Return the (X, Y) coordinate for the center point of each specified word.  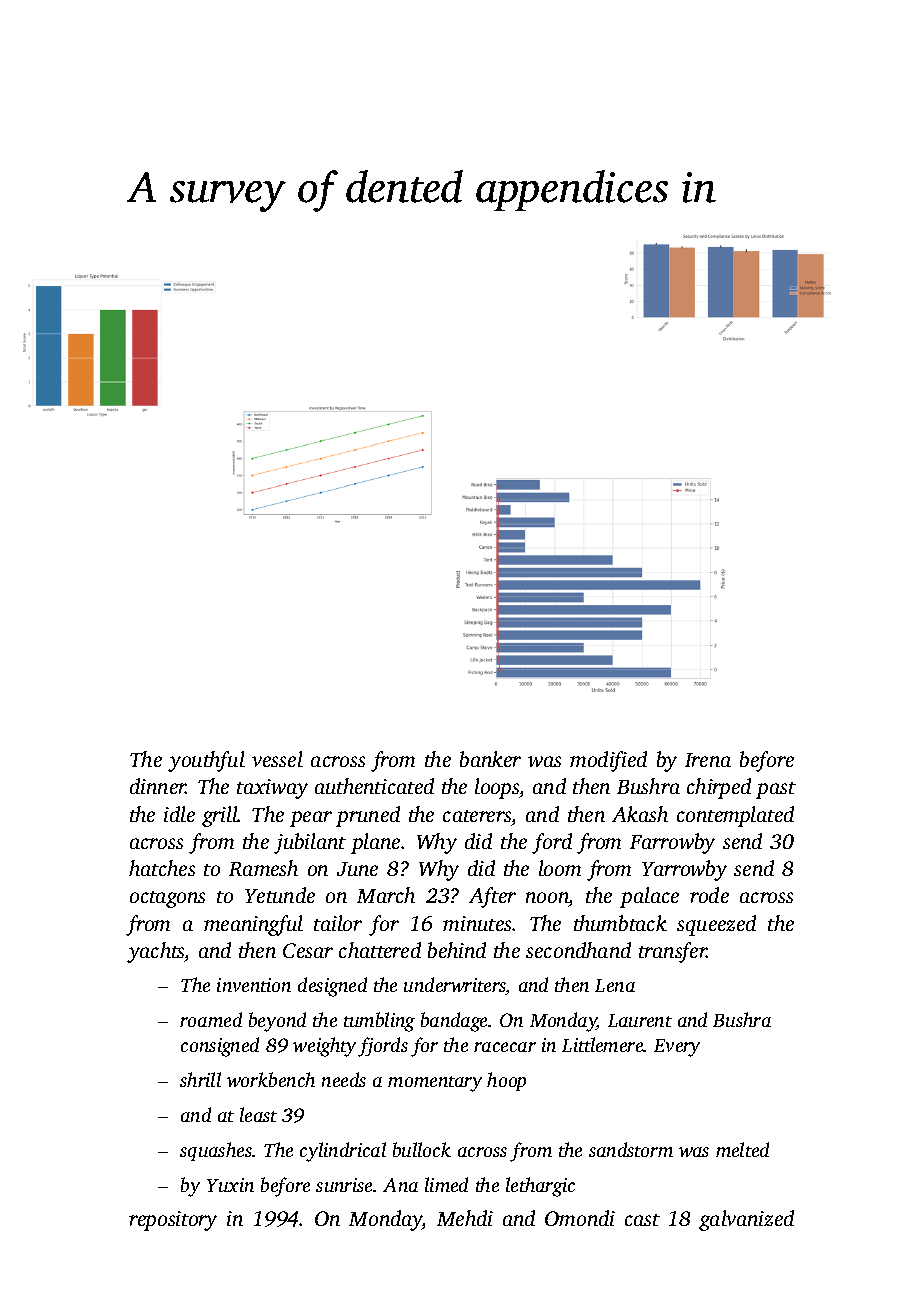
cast (642, 1220)
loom (560, 868)
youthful (206, 761)
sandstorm (631, 1149)
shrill (200, 1079)
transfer (673, 952)
